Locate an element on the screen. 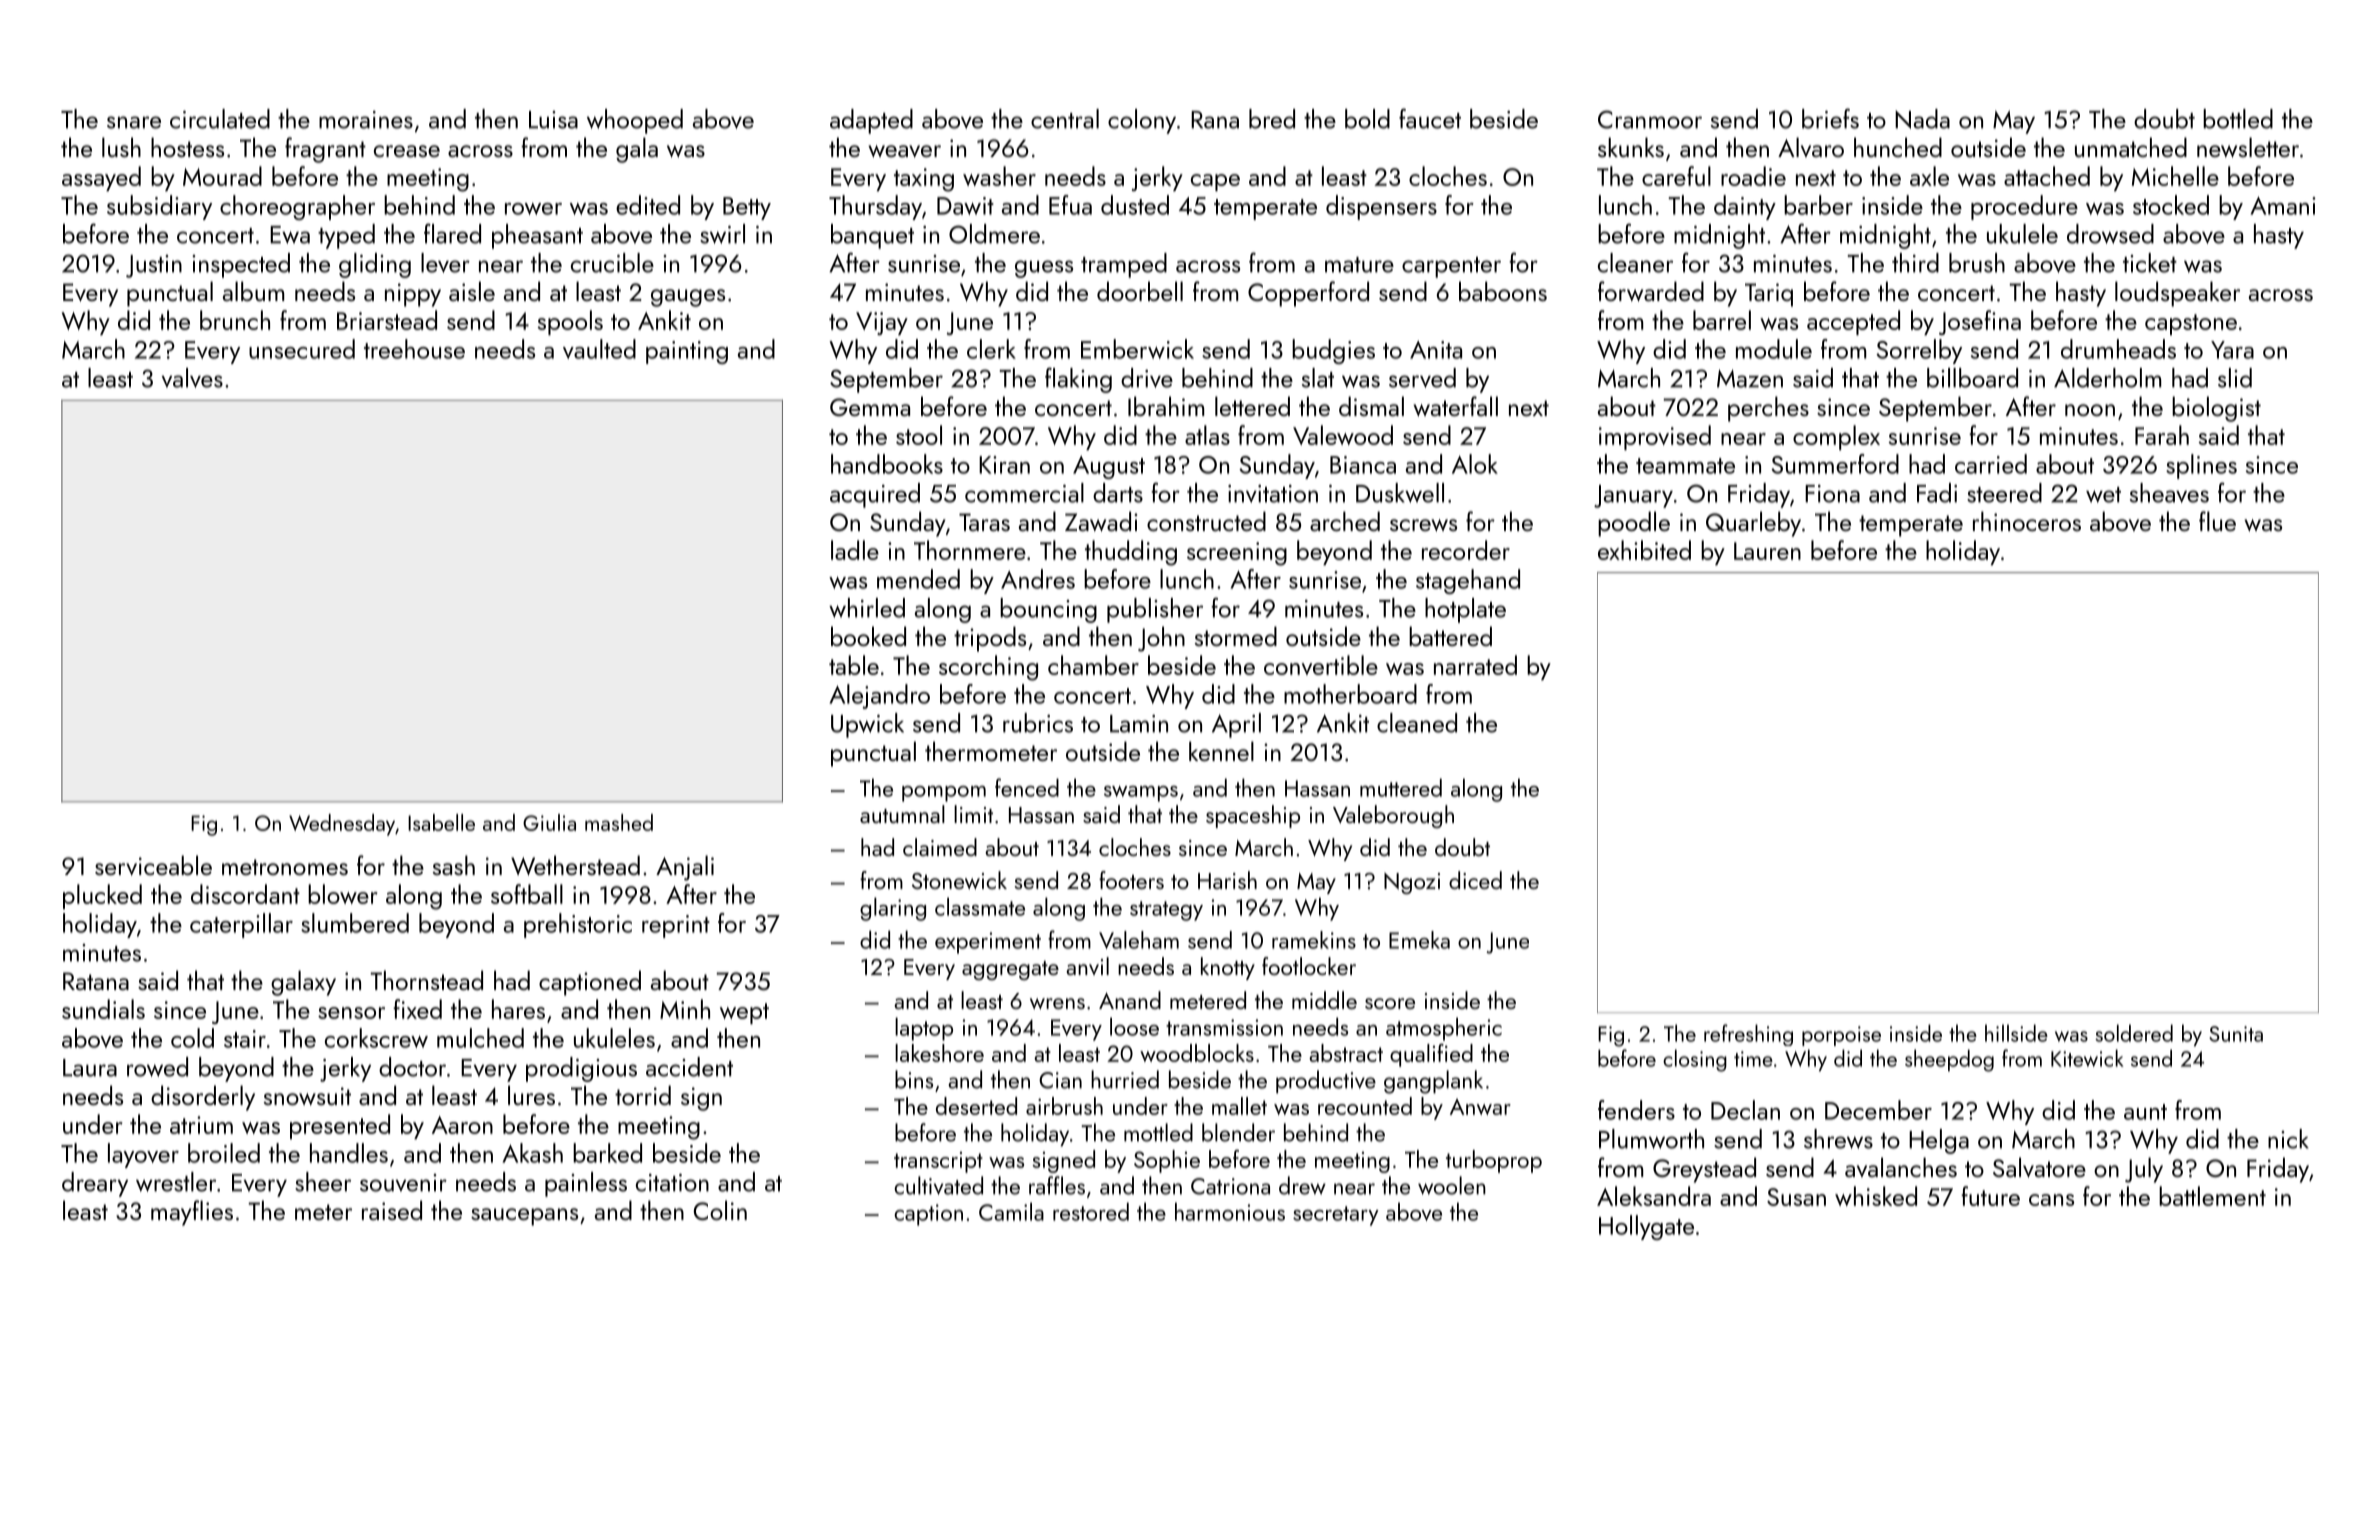 Image resolution: width=2380 pixels, height=1540 pixels. sash is located at coordinates (454, 865).
